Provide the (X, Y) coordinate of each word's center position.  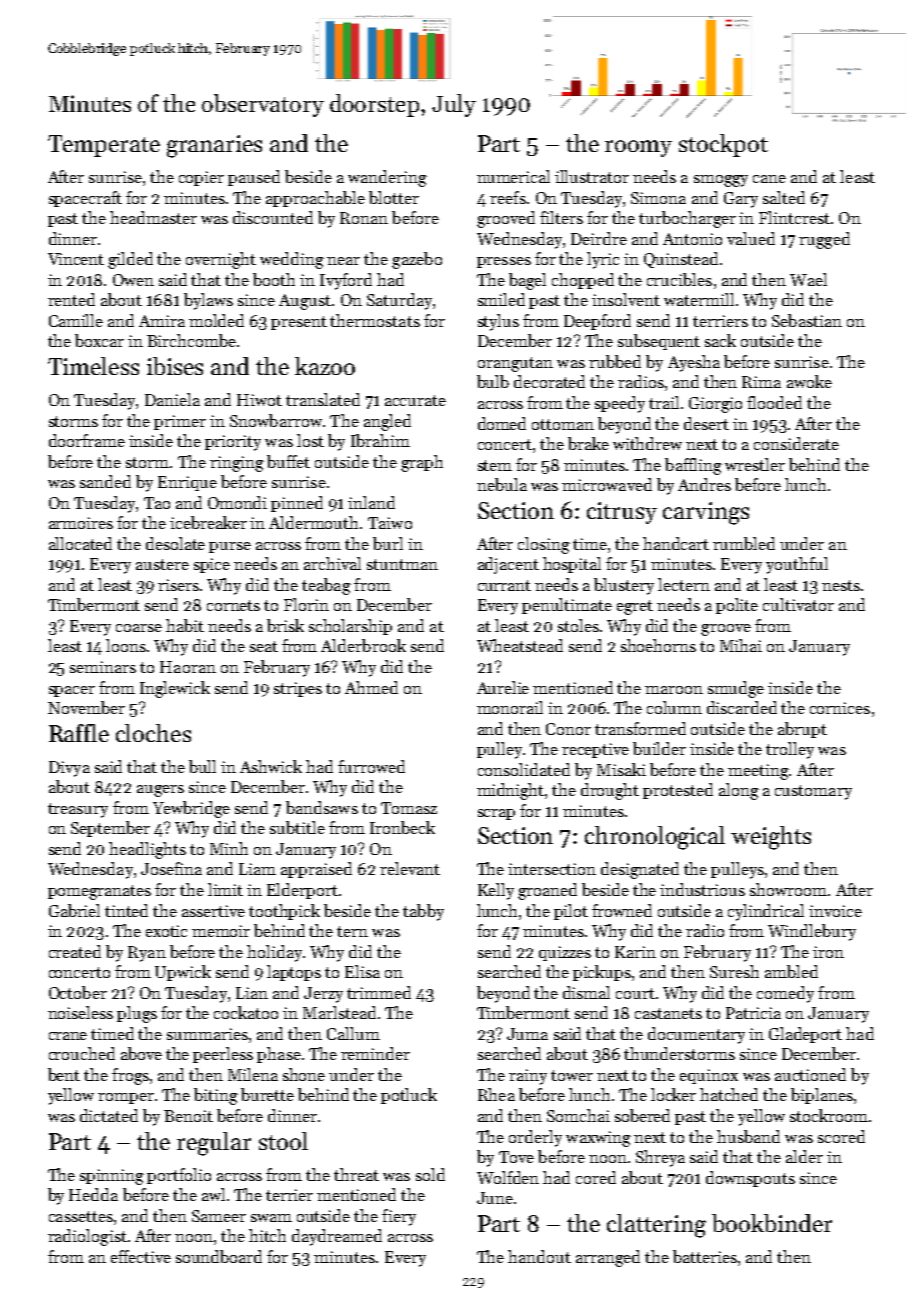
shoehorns (658, 645)
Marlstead (339, 1012)
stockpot (723, 145)
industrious (702, 889)
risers (178, 585)
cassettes (81, 1216)
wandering (387, 178)
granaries (214, 146)
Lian (252, 993)
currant (504, 585)
